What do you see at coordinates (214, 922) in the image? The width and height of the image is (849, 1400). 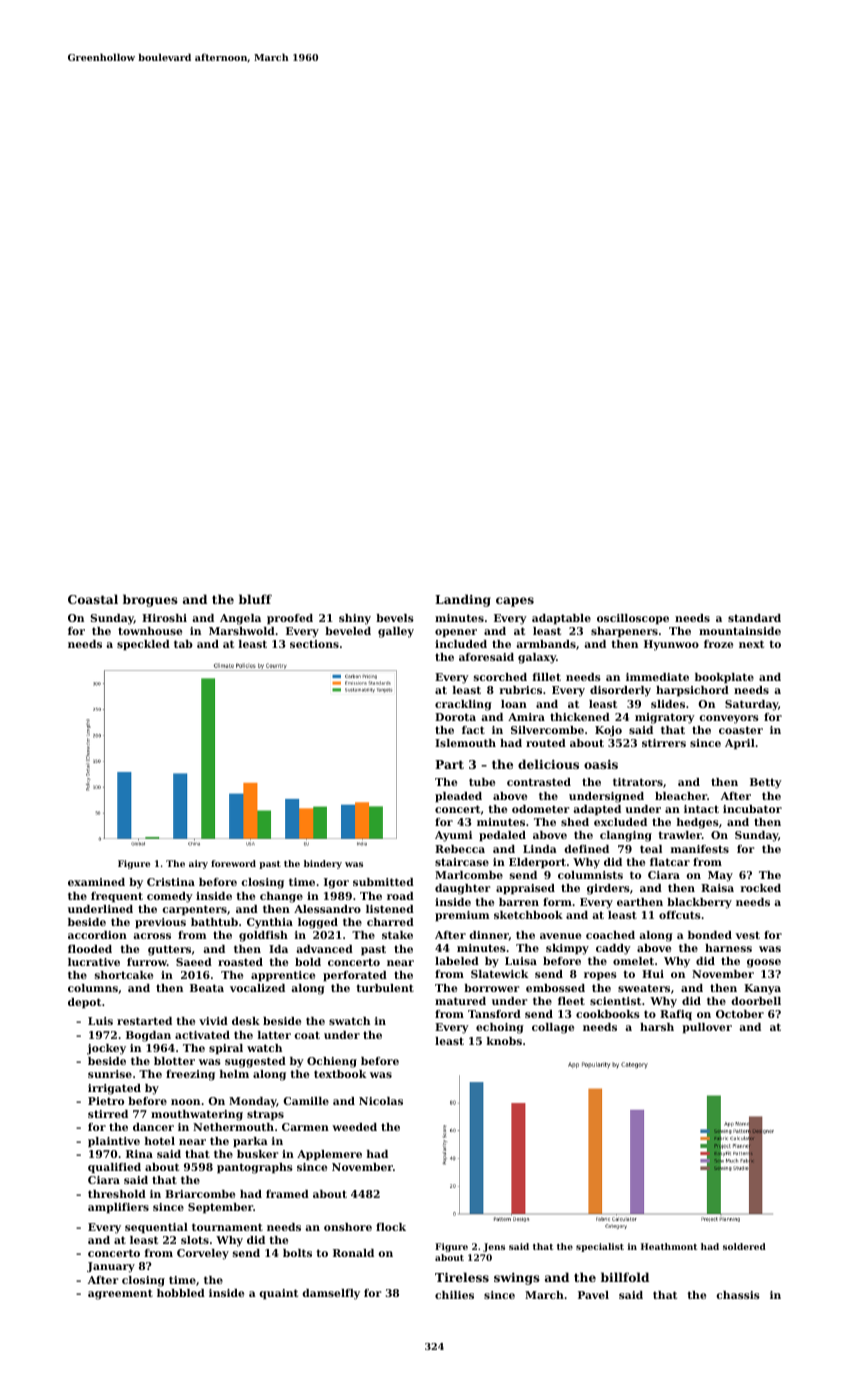 I see `bathtub` at bounding box center [214, 922].
